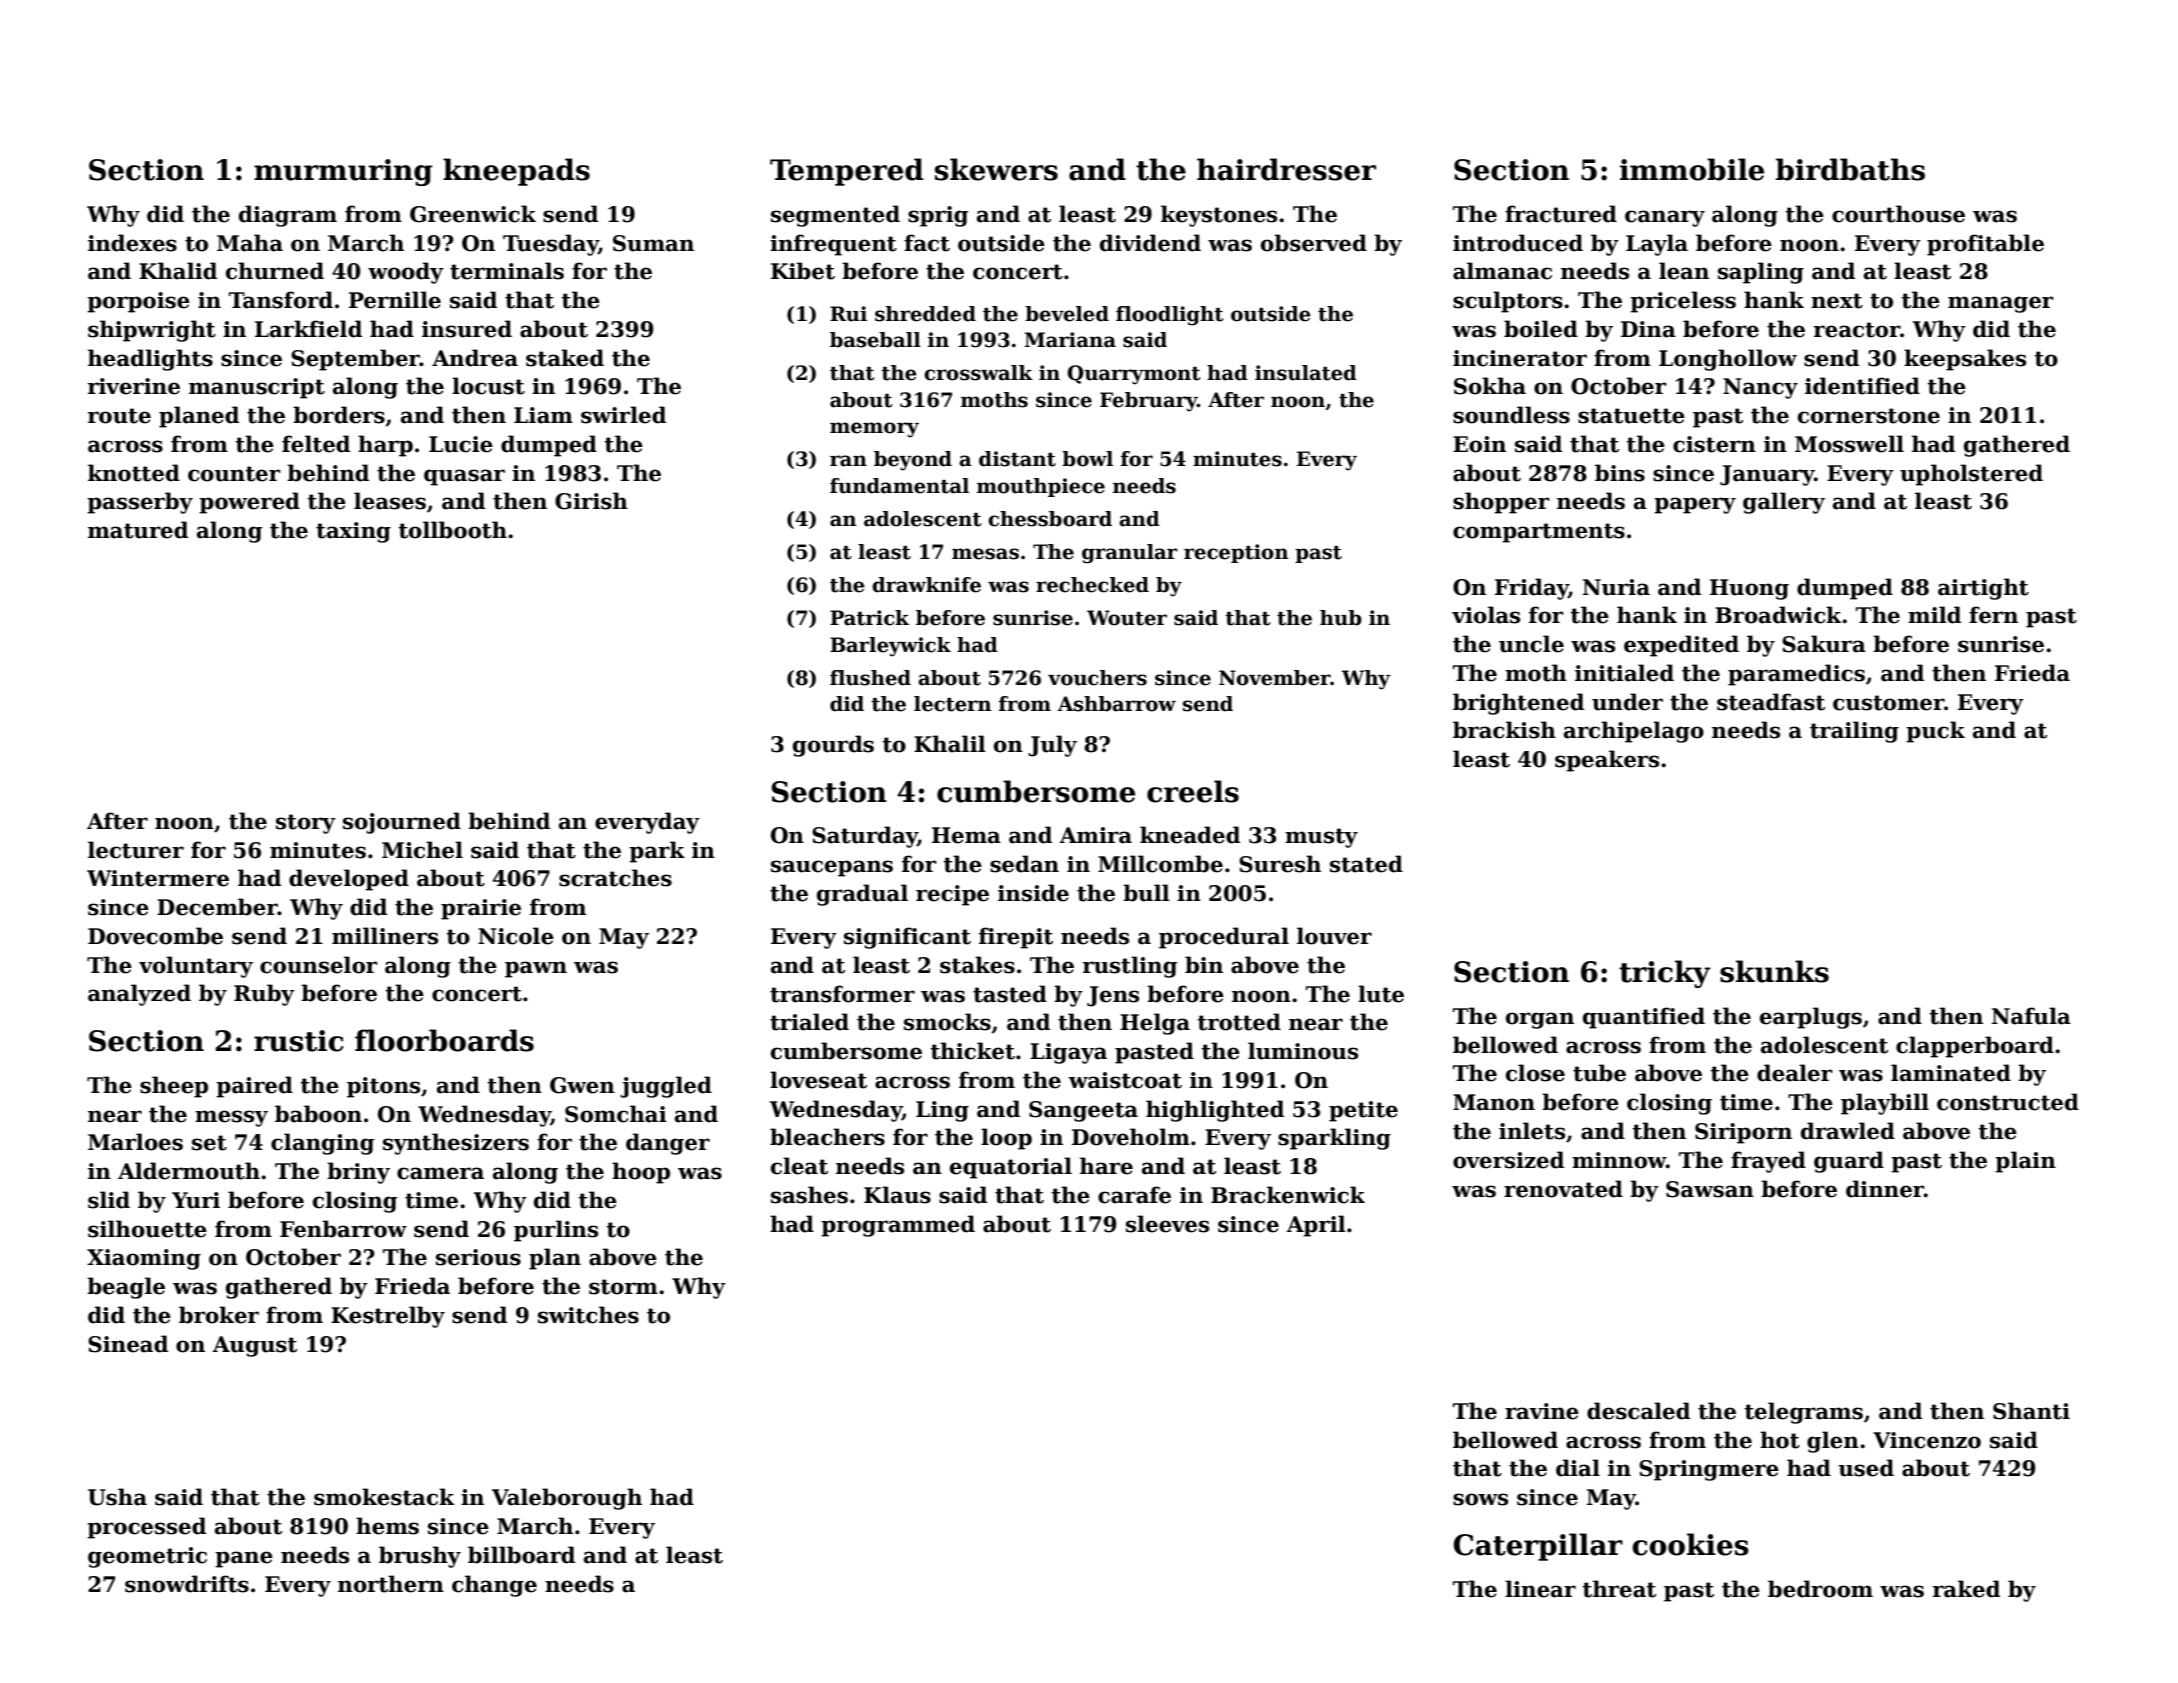 Image resolution: width=2178 pixels, height=1683 pixels. What do you see at coordinates (402, 823) in the page?
I see `sojourned` at bounding box center [402, 823].
